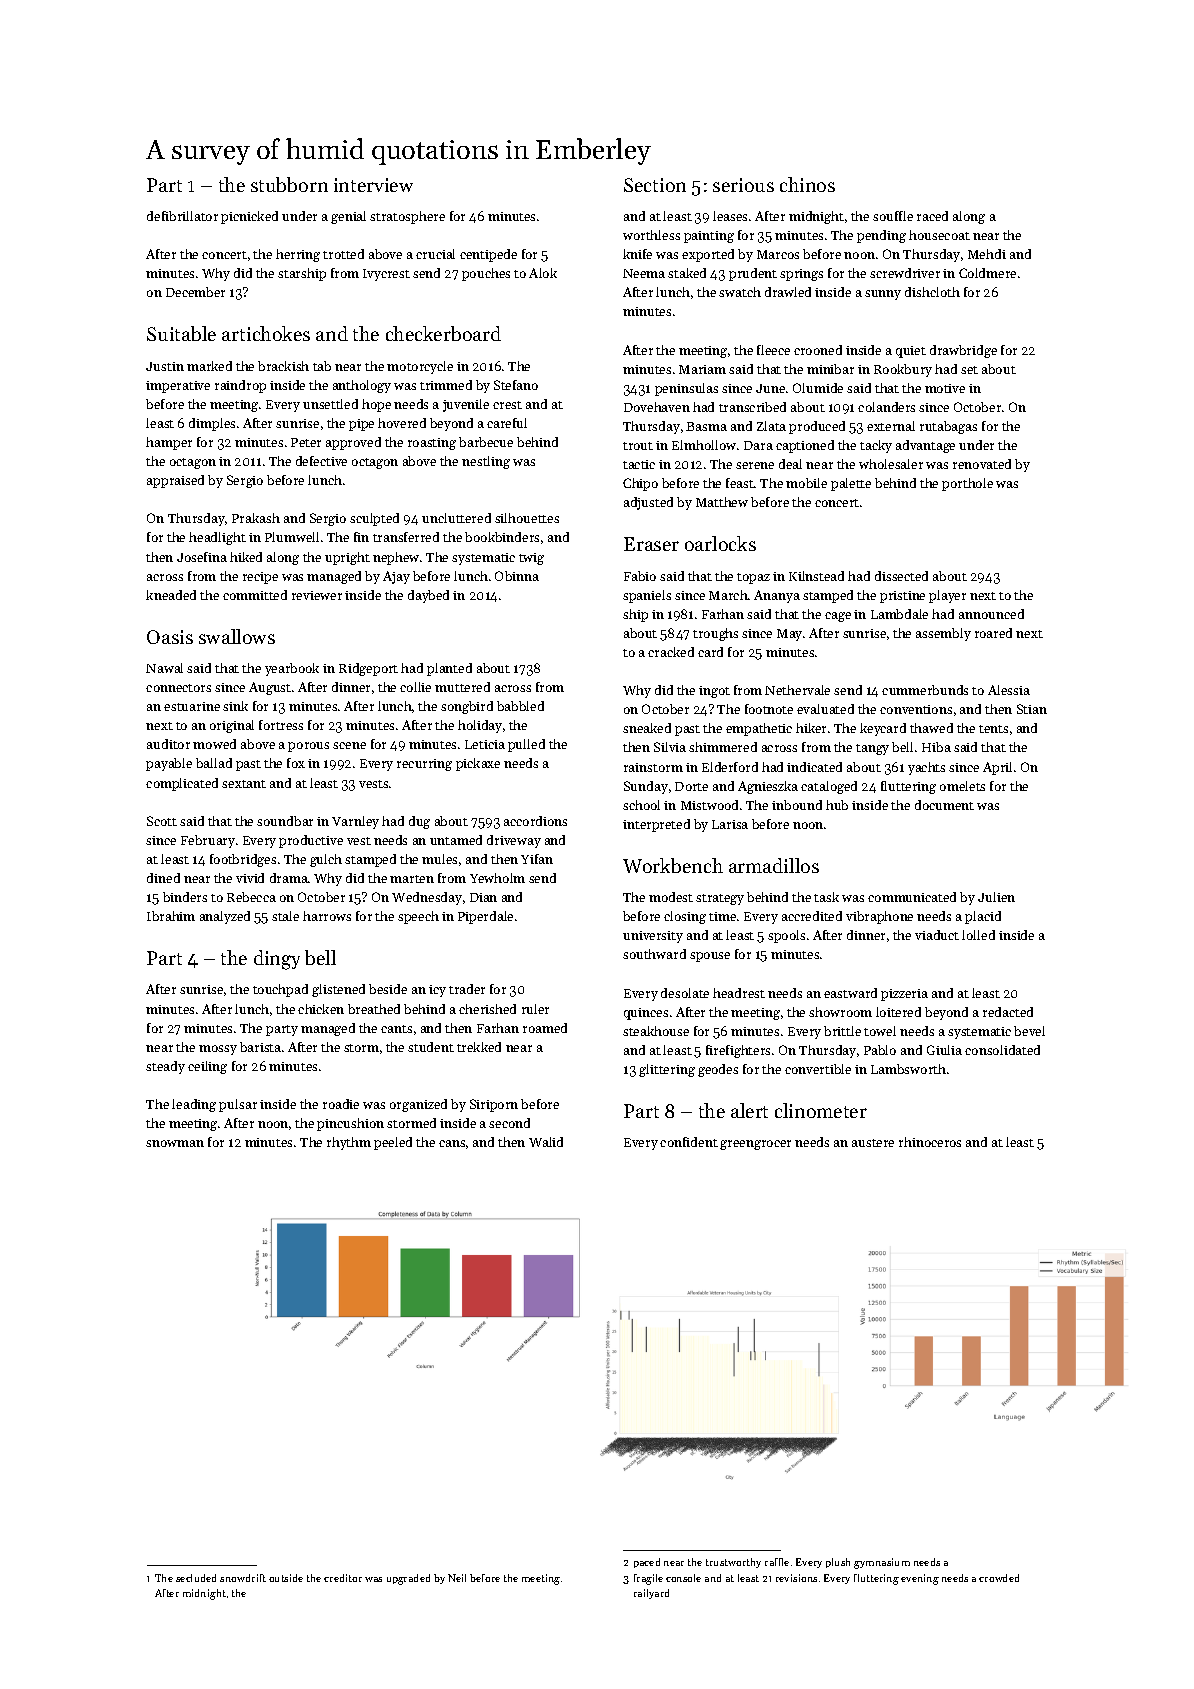 The image size is (1194, 1689). Describe the element at coordinates (752, 407) in the screenshot. I see `transcribed` at that location.
